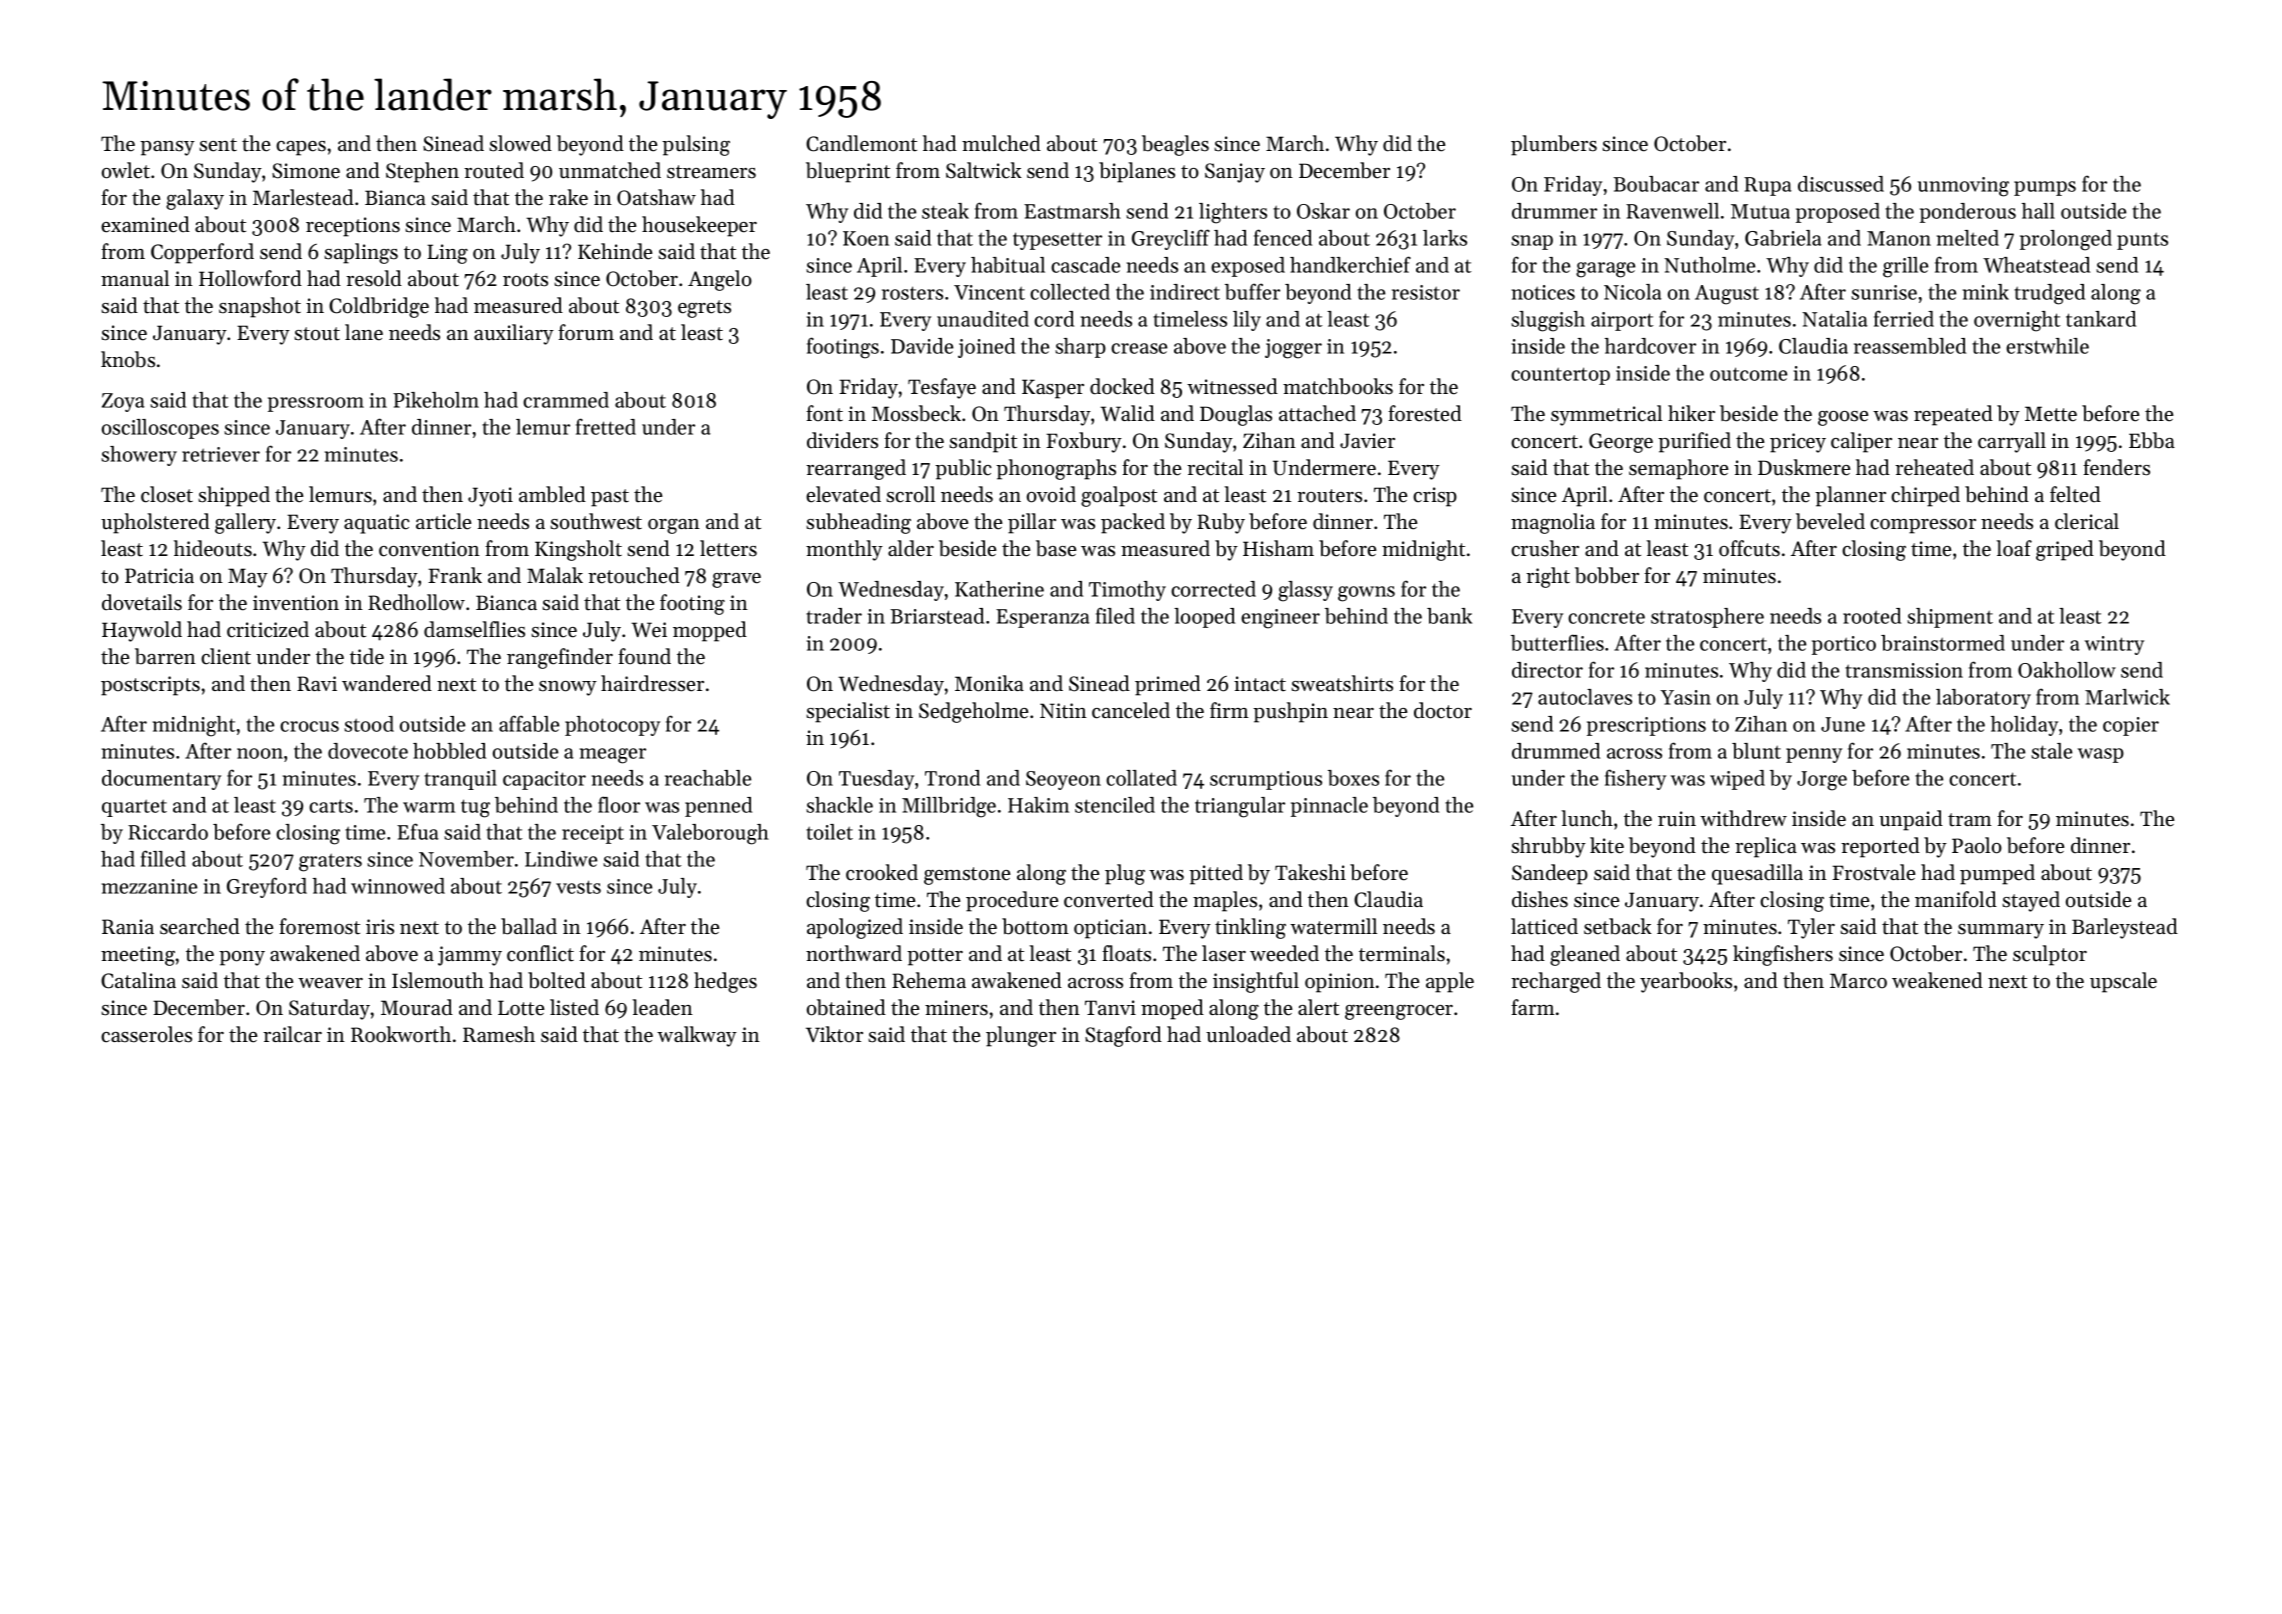  I want to click on discussed, so click(1841, 184).
